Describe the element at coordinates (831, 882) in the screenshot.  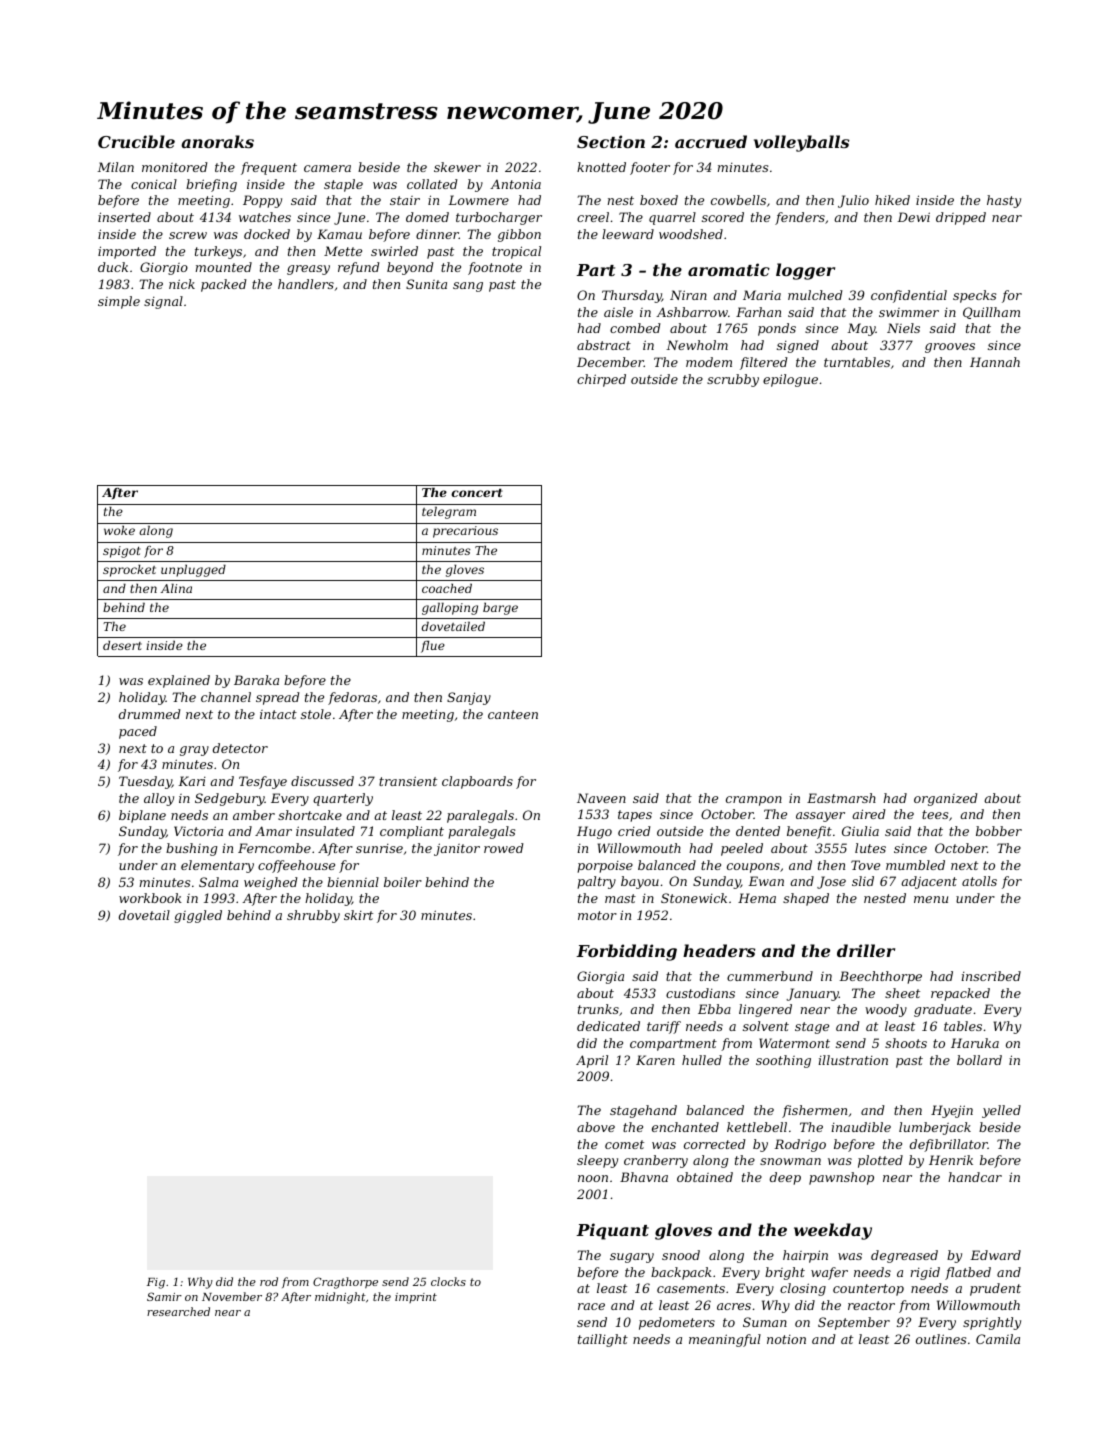
I see `Jose` at that location.
